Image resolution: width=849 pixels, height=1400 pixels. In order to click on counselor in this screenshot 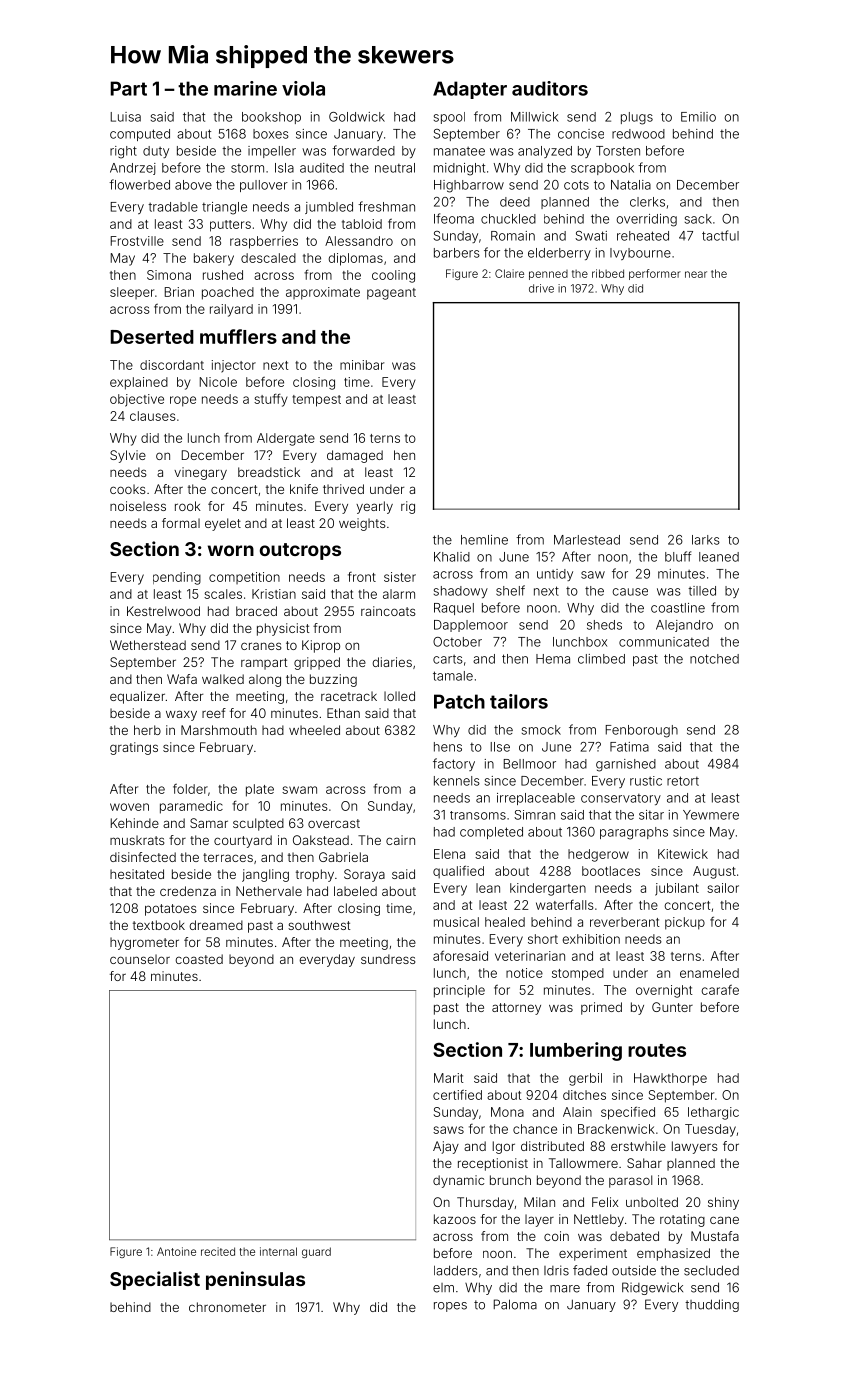, I will do `click(140, 959)`.
